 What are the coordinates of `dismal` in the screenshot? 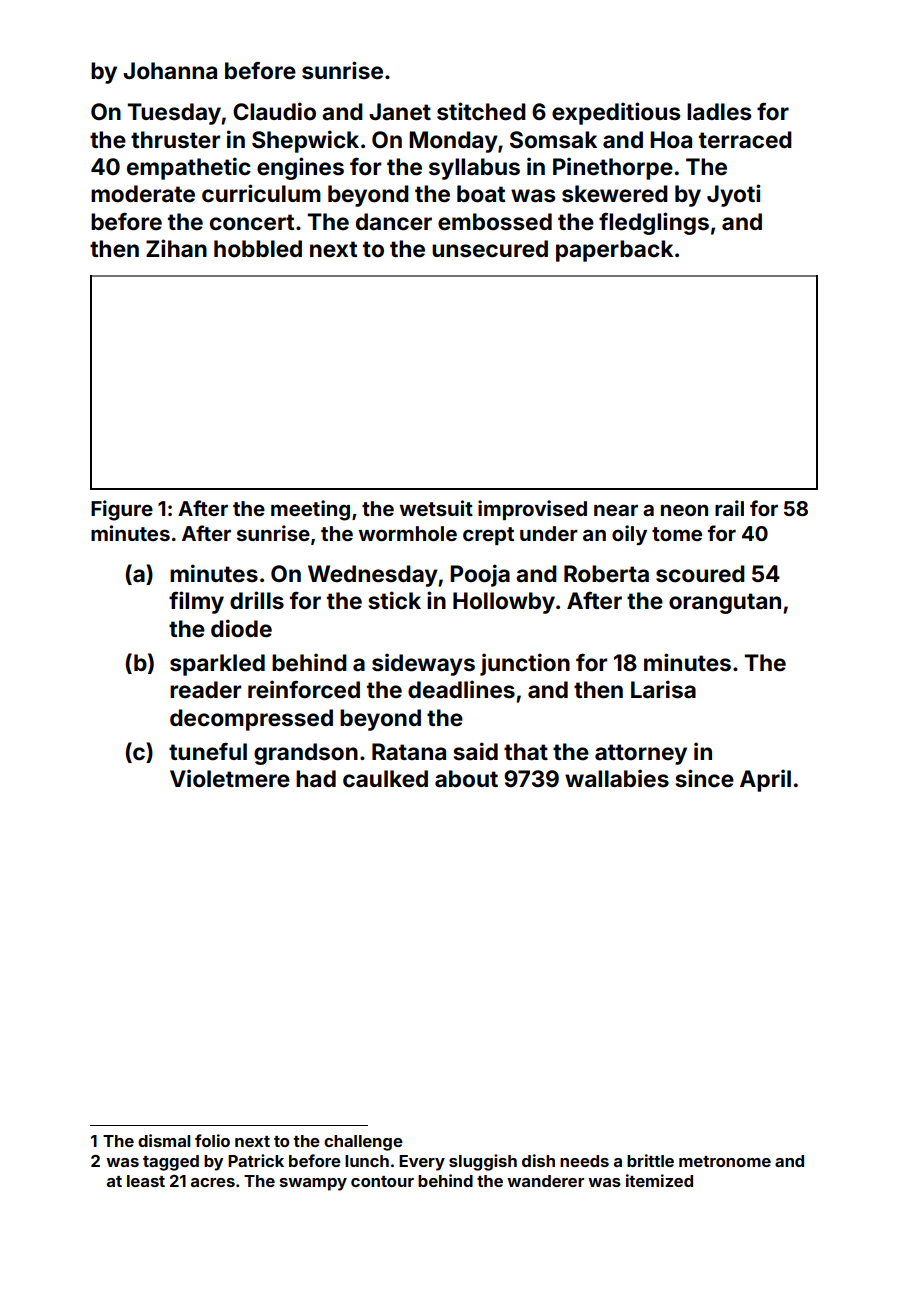 It's located at (164, 1140).
